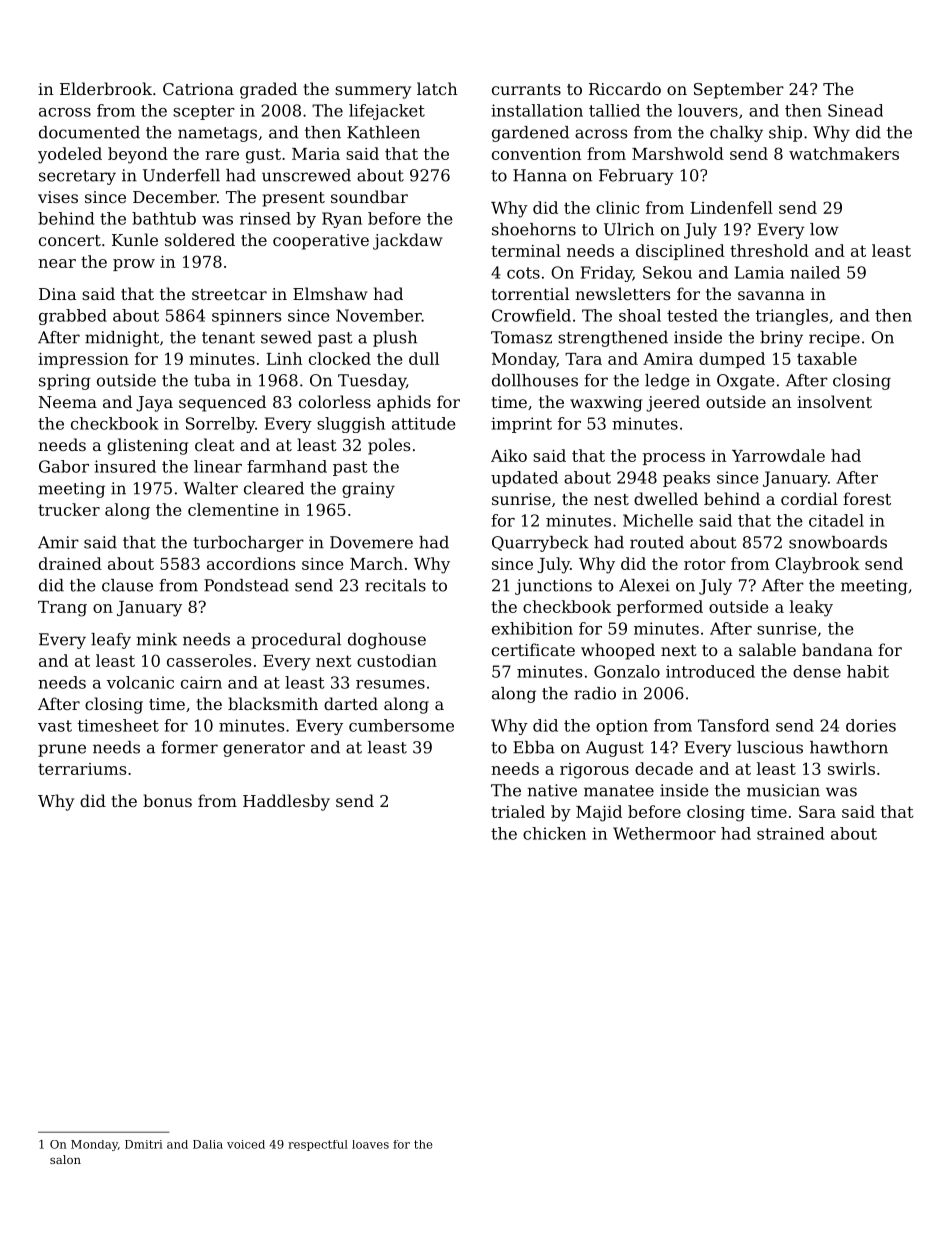 This screenshot has height=1233, width=952. Describe the element at coordinates (62, 609) in the screenshot. I see `Trang` at that location.
